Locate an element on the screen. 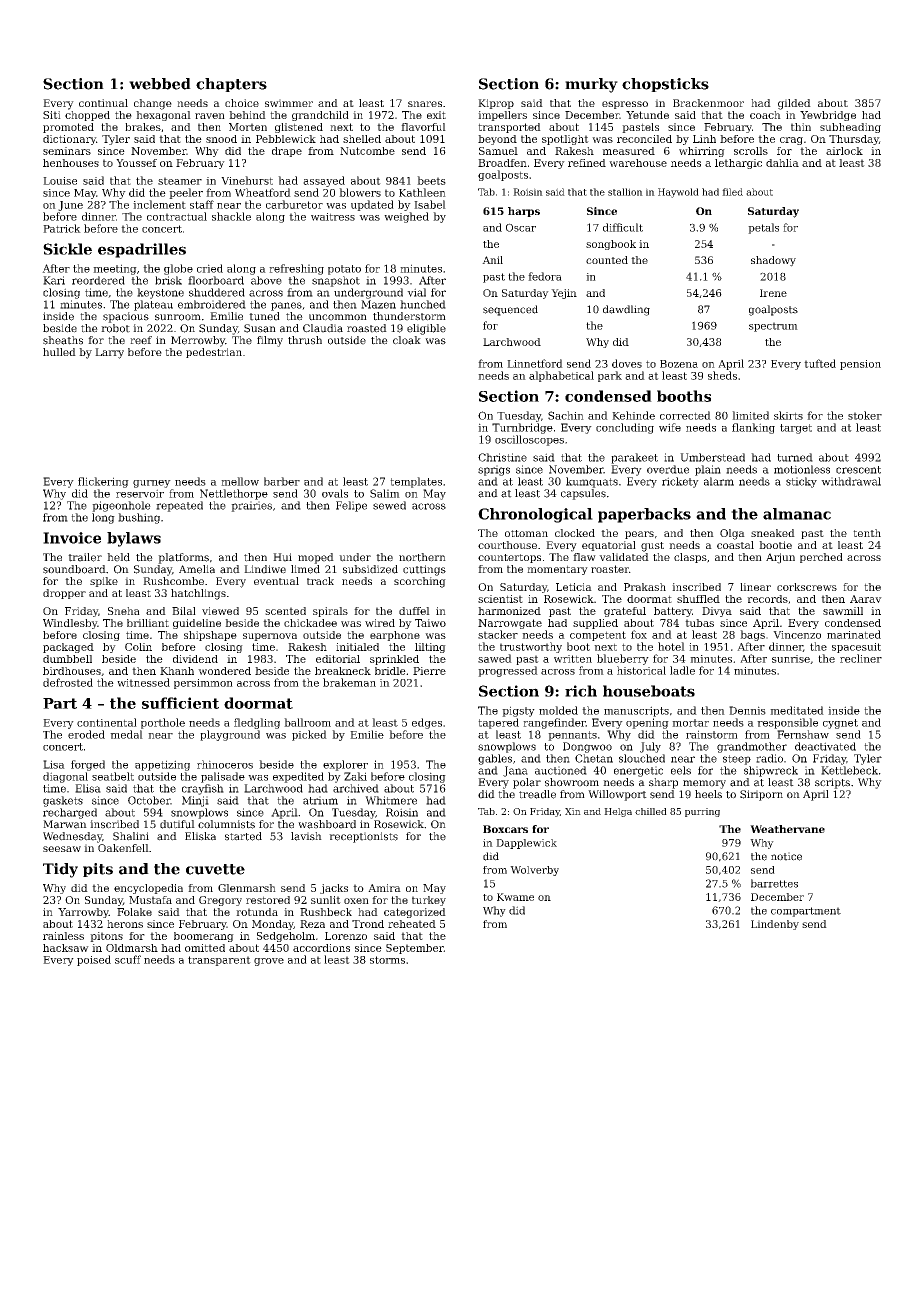 The image size is (924, 1308). September is located at coordinates (415, 949).
